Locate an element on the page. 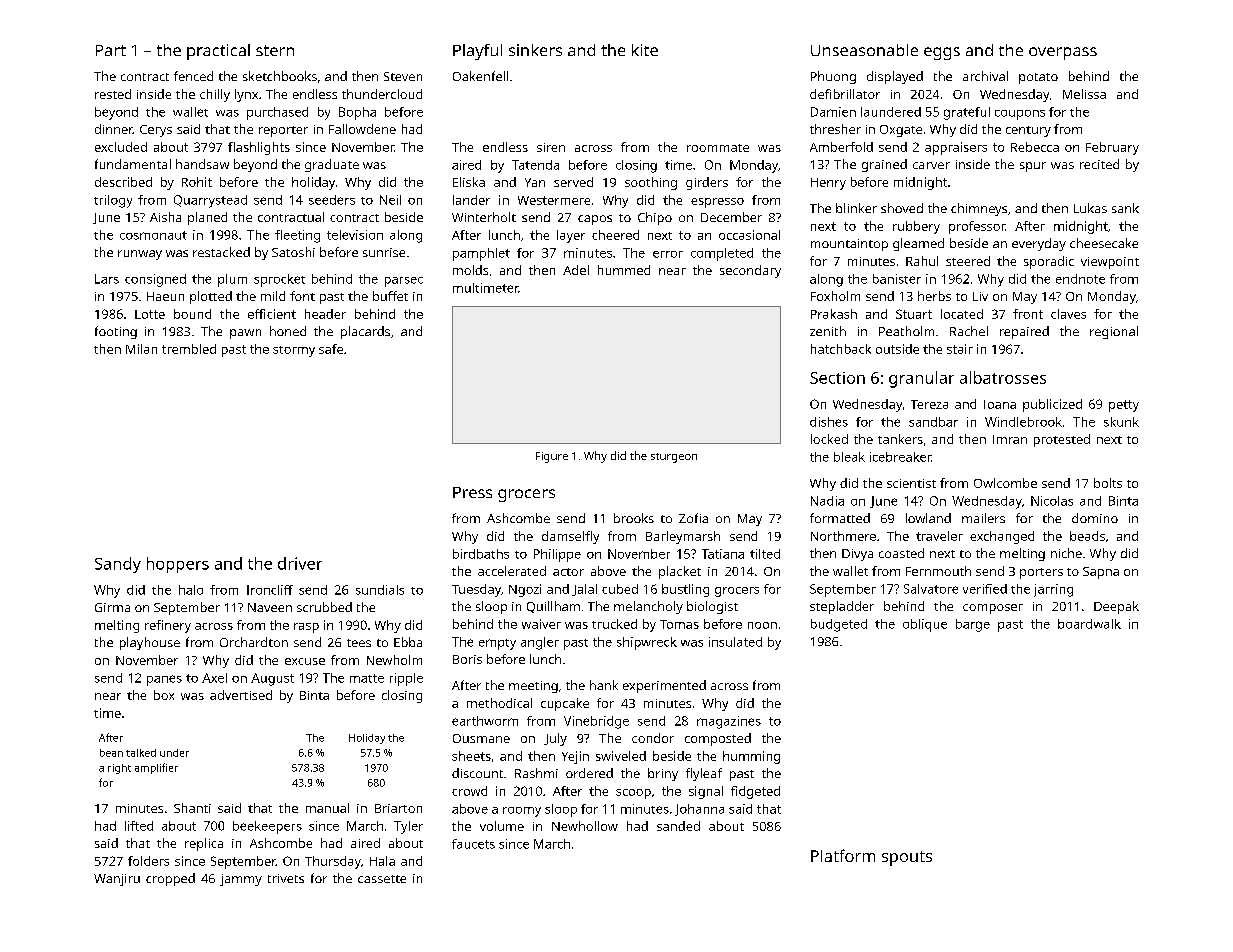 This page has width=1233, height=952. stormy is located at coordinates (294, 351).
